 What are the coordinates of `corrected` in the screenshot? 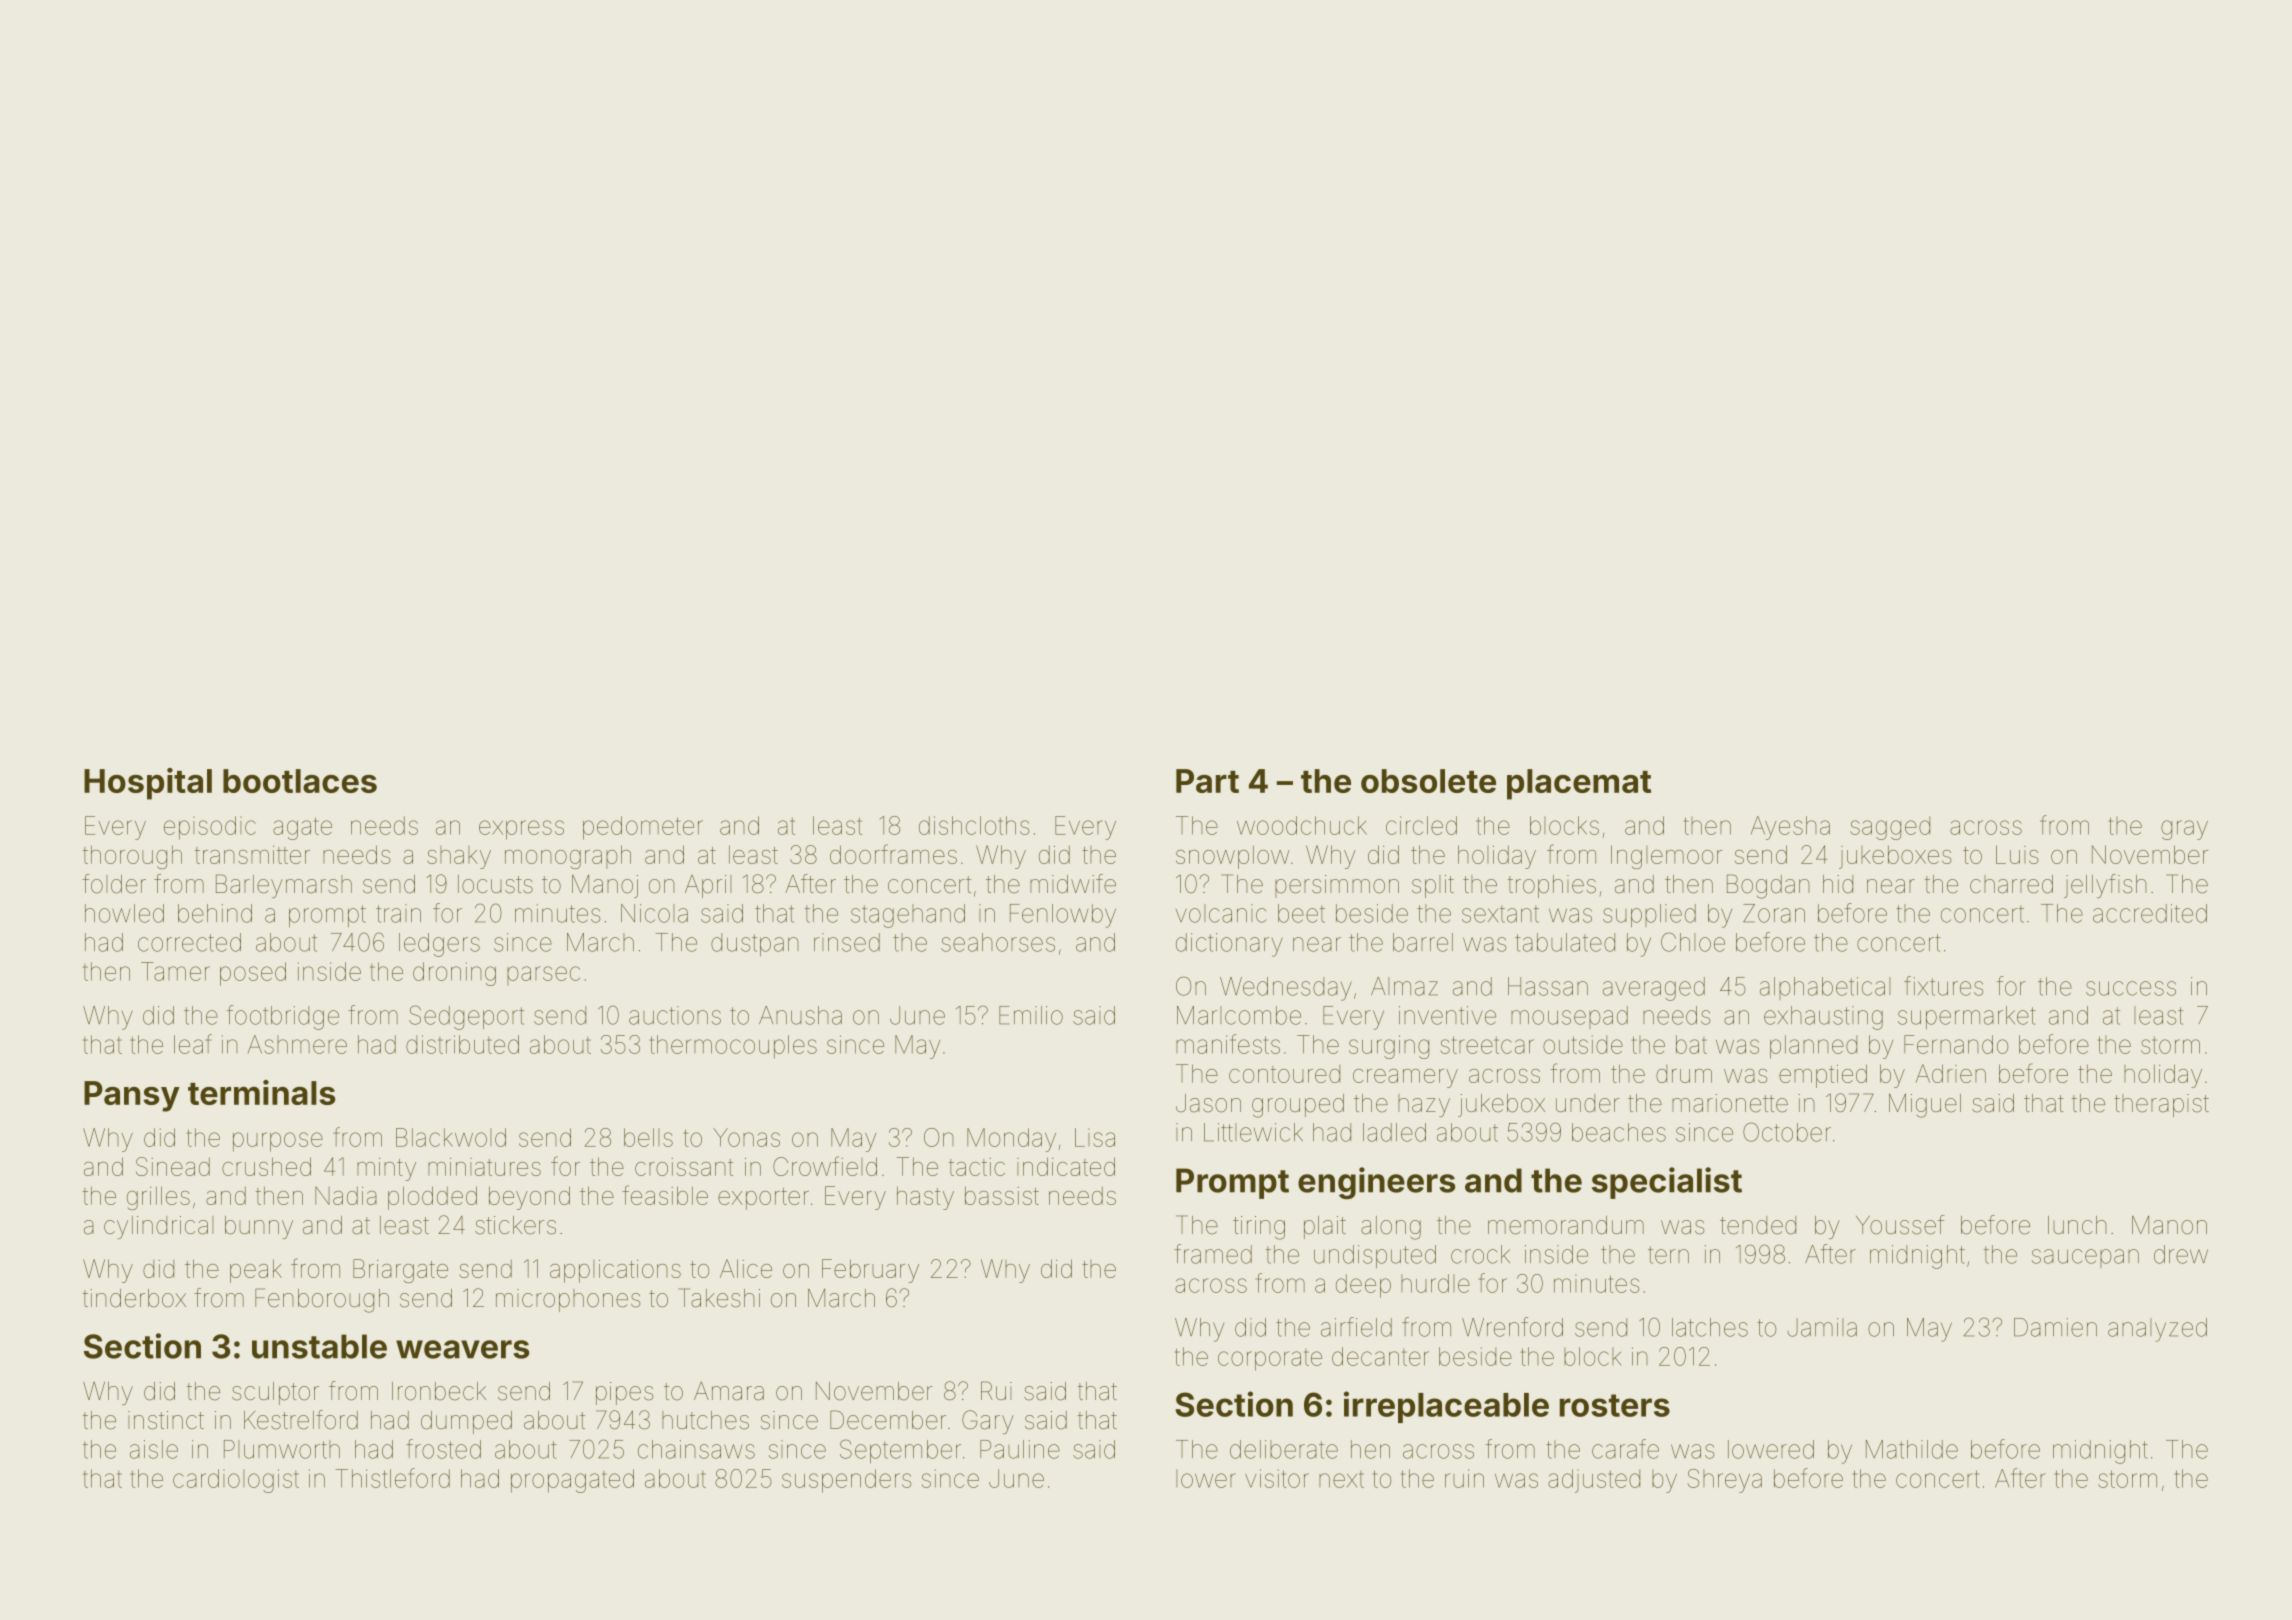 It's located at (189, 942).
